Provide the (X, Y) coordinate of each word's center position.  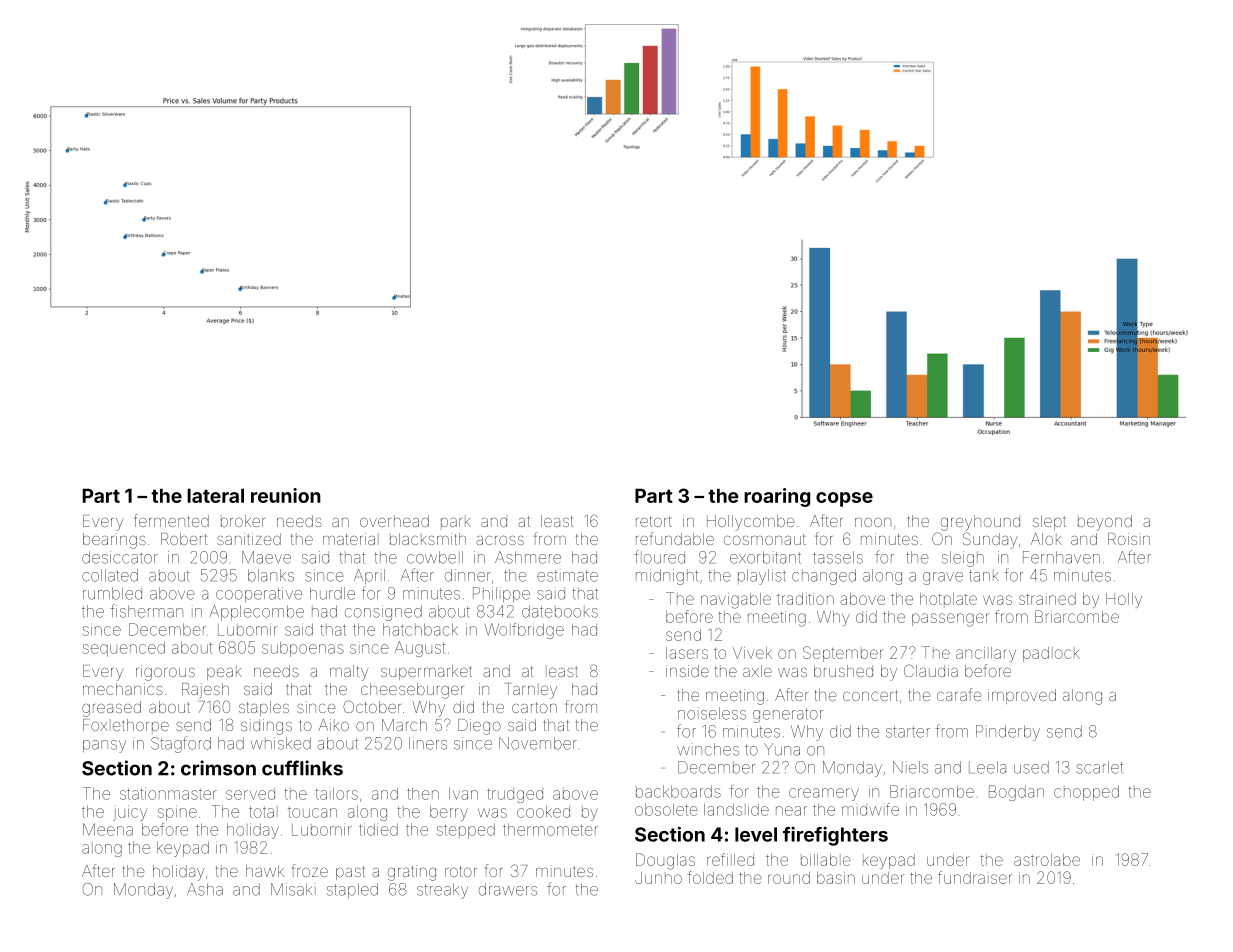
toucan (312, 812)
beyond (1105, 523)
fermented (171, 520)
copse (844, 499)
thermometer (550, 830)
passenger (950, 620)
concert (870, 695)
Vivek (752, 653)
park (456, 522)
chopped (1086, 793)
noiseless (712, 713)
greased (111, 709)
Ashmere (528, 557)
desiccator (120, 557)
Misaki (293, 889)
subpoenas (303, 649)
